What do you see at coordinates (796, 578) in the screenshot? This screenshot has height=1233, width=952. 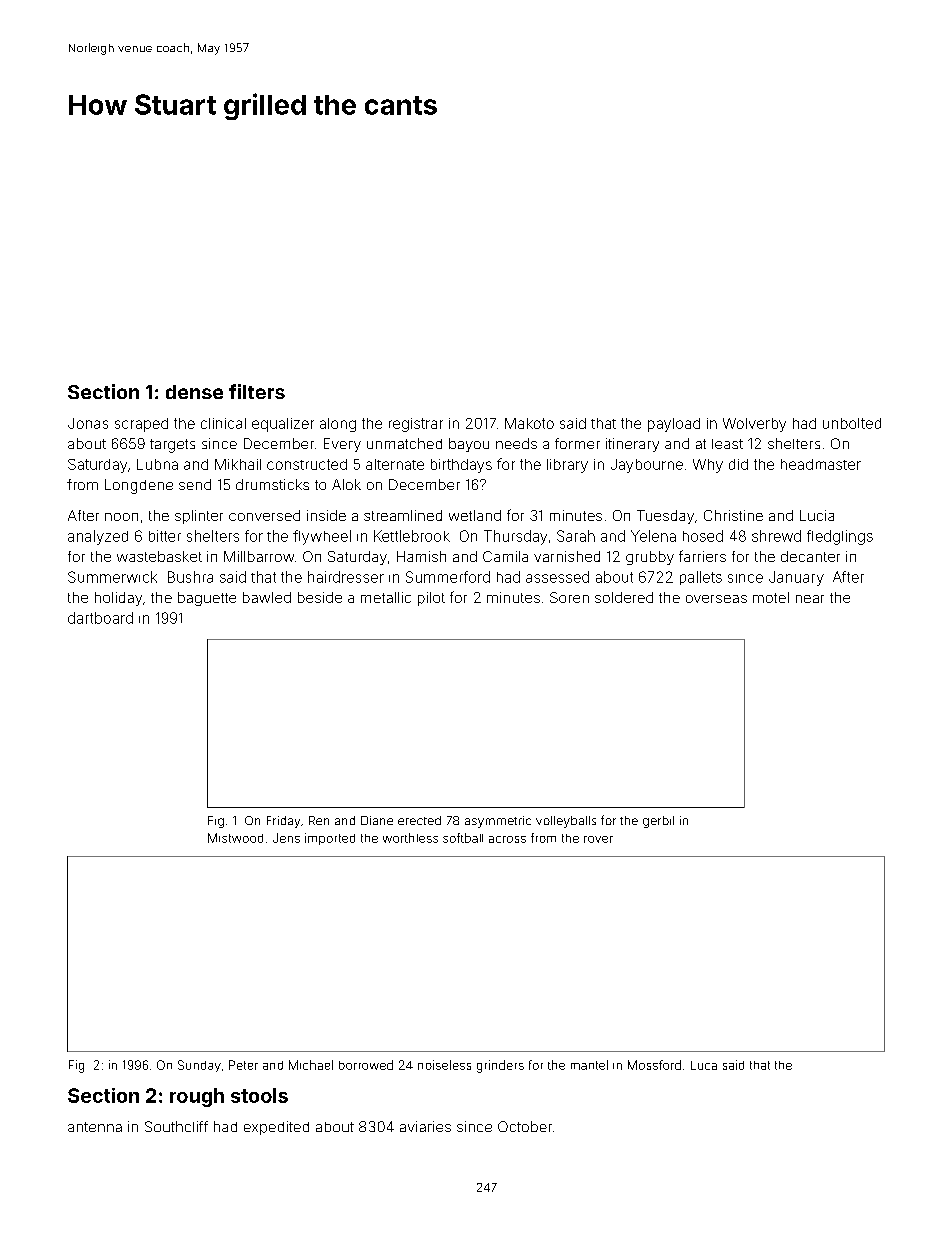 I see `January` at bounding box center [796, 578].
